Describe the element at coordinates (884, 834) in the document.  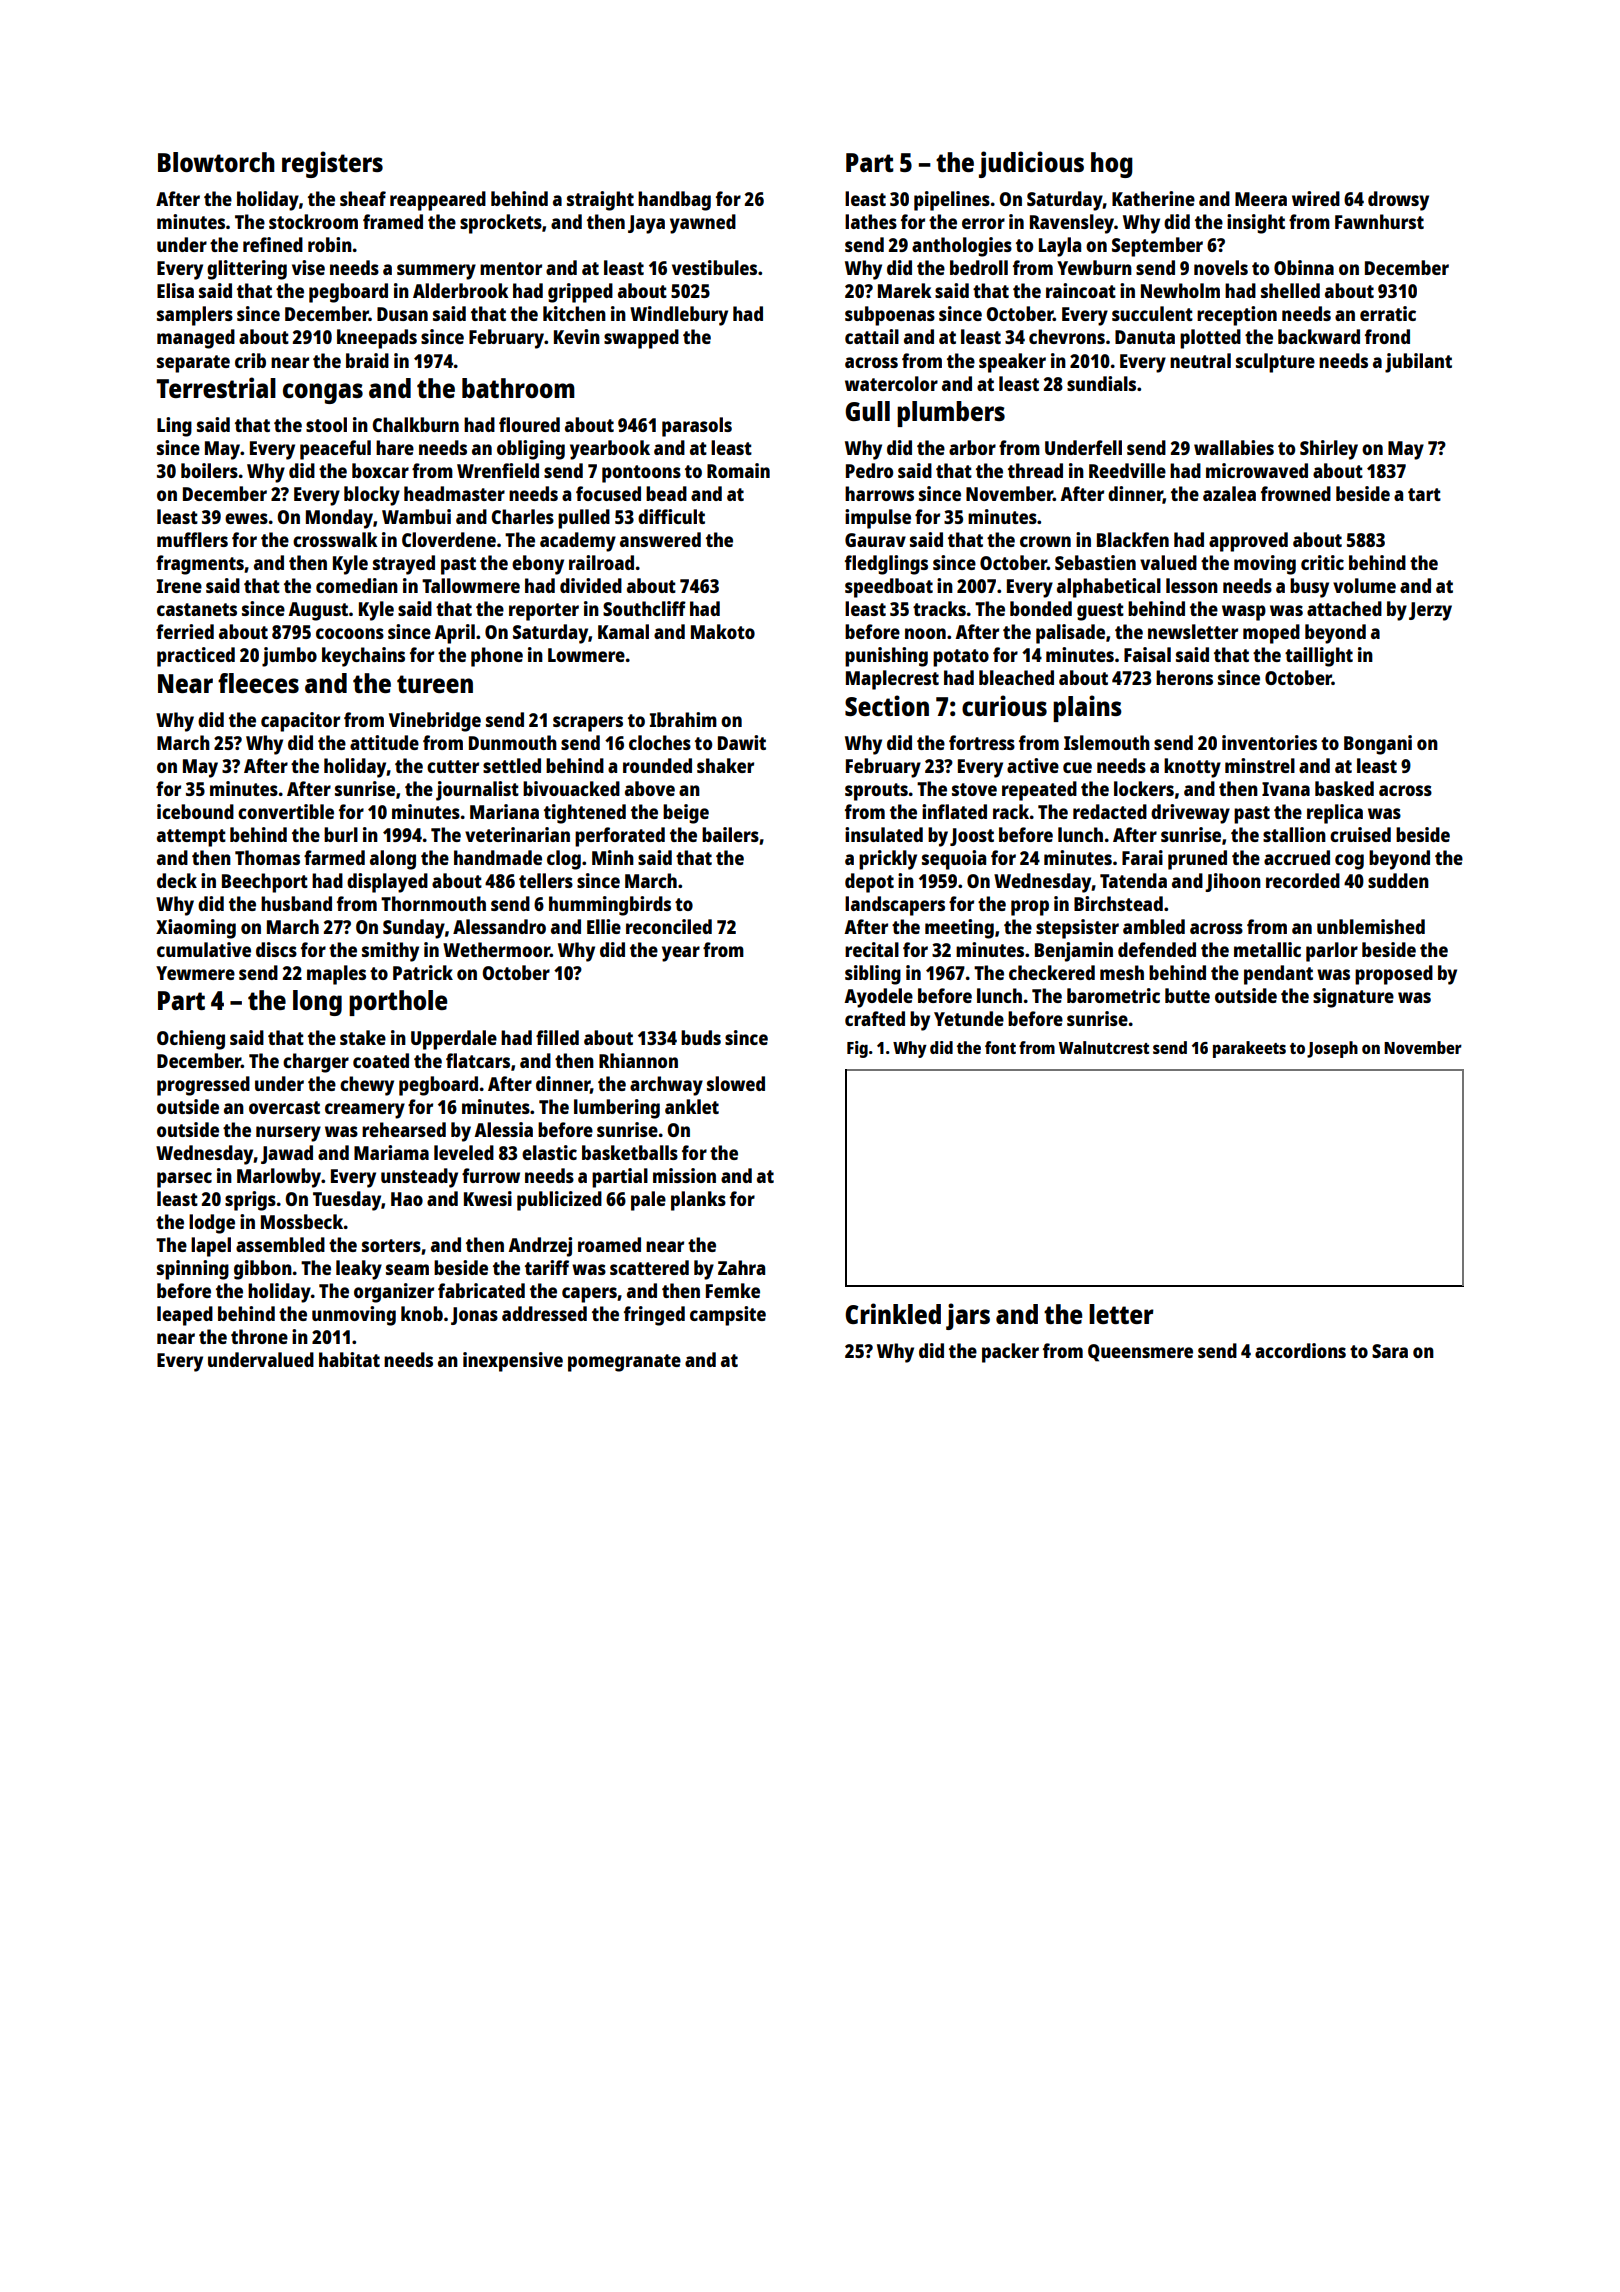
I see `insulated` at that location.
